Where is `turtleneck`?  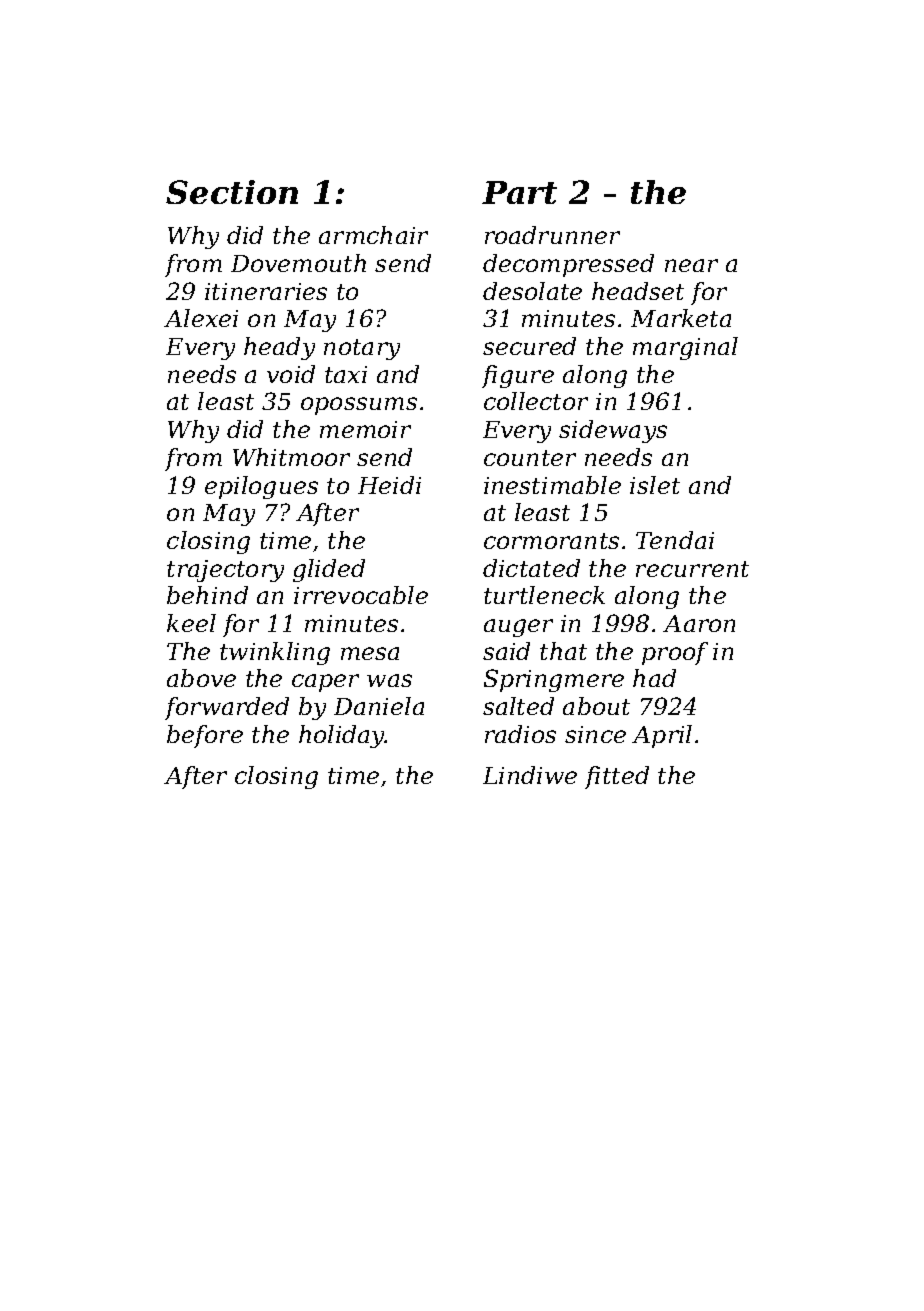 turtleneck is located at coordinates (544, 595).
